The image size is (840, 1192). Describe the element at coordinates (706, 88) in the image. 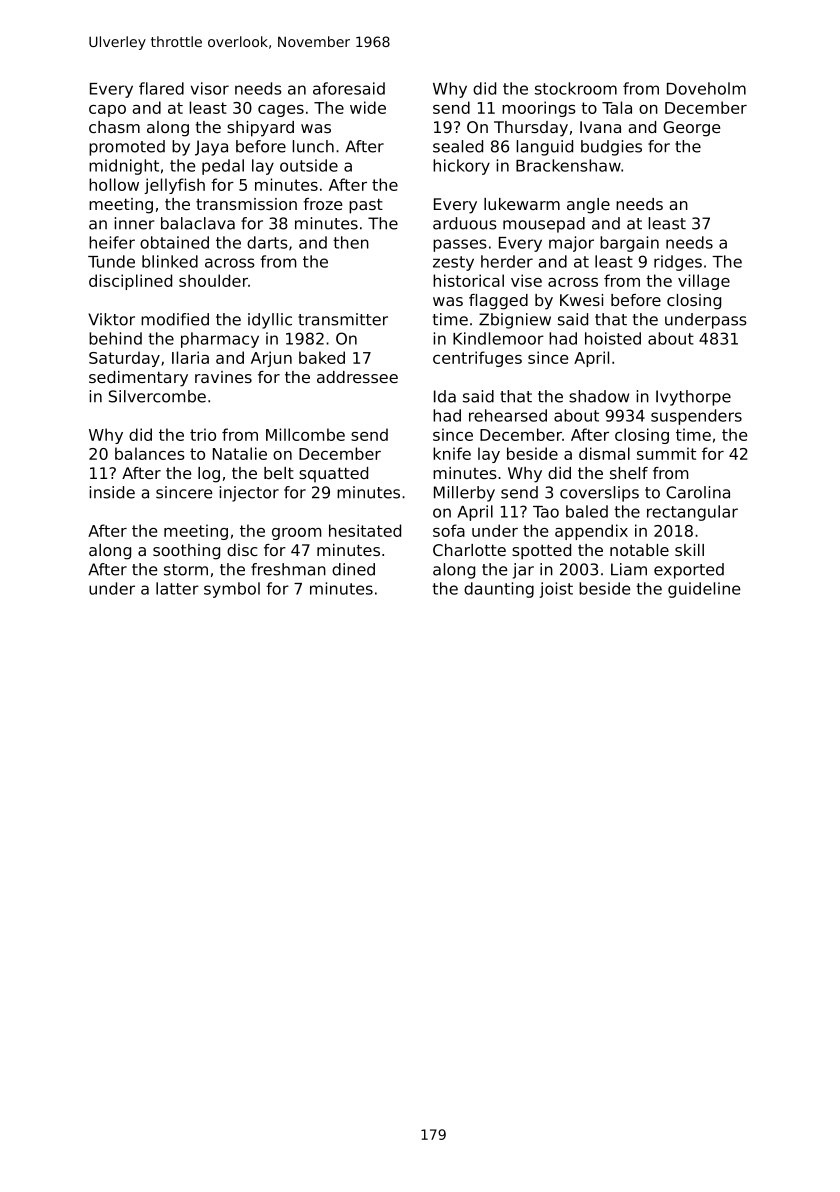

I see `Doveholm` at that location.
